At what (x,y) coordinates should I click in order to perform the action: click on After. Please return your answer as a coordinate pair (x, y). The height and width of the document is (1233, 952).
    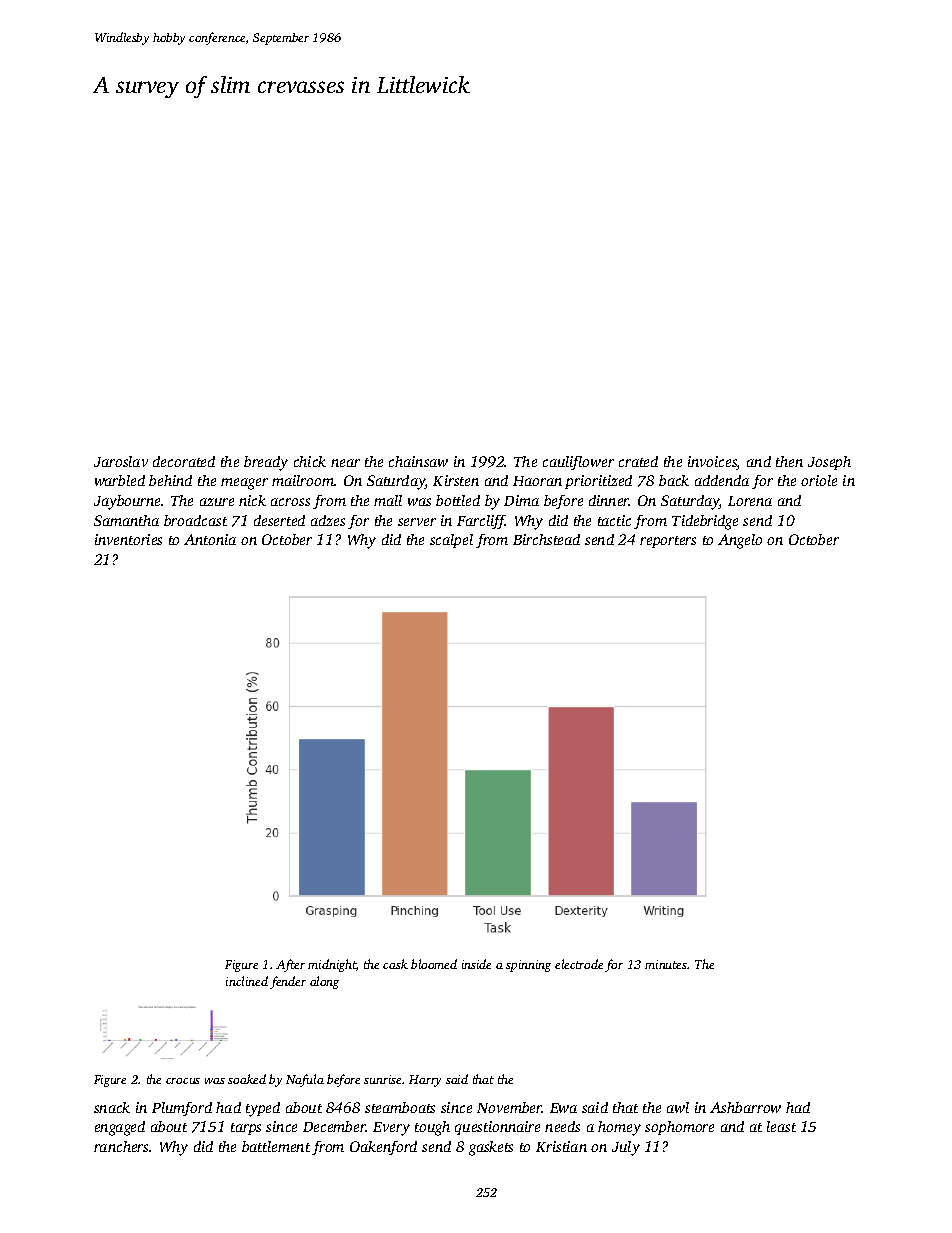
    Looking at the image, I should click on (290, 965).
